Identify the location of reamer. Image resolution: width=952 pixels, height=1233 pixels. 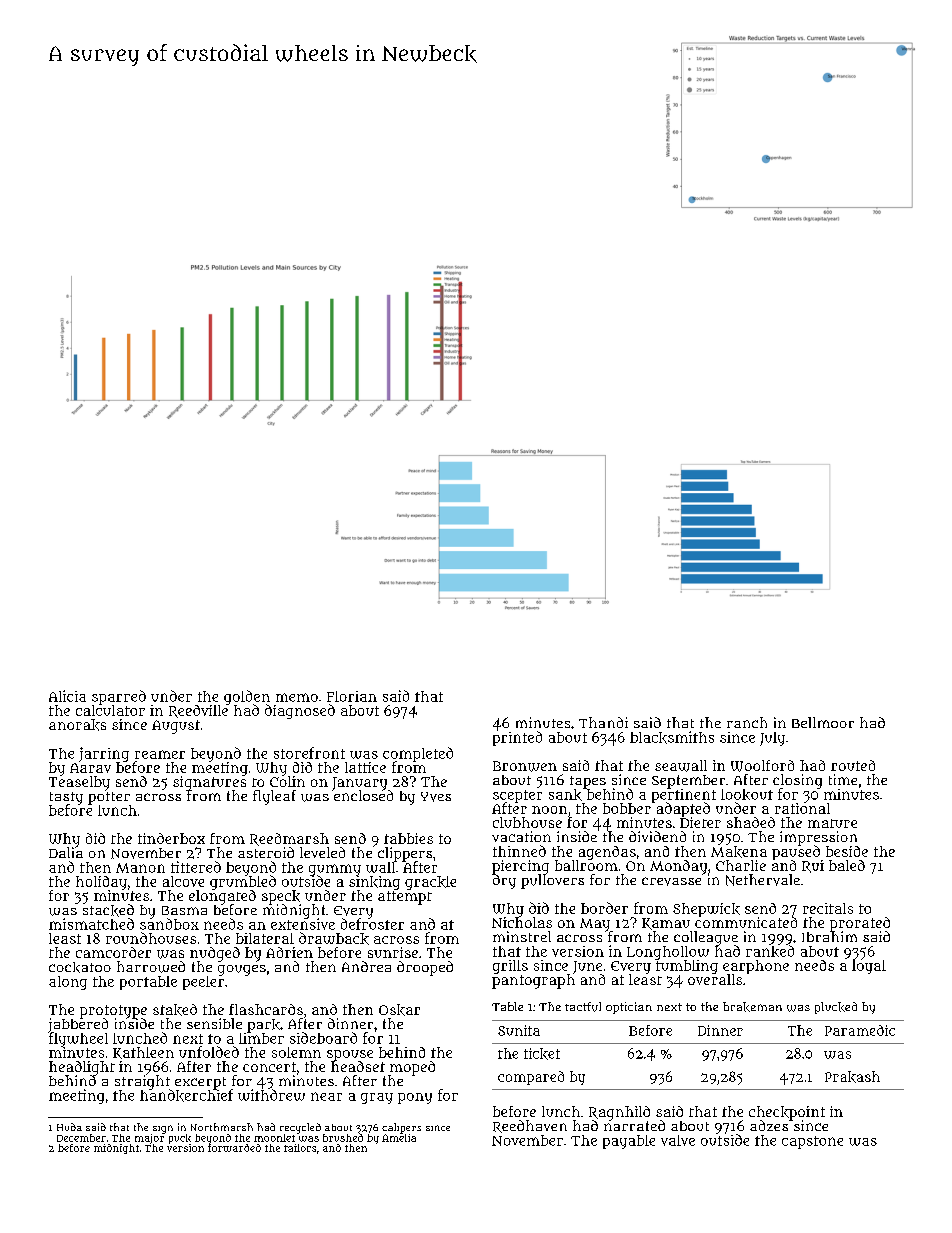
(160, 754).
